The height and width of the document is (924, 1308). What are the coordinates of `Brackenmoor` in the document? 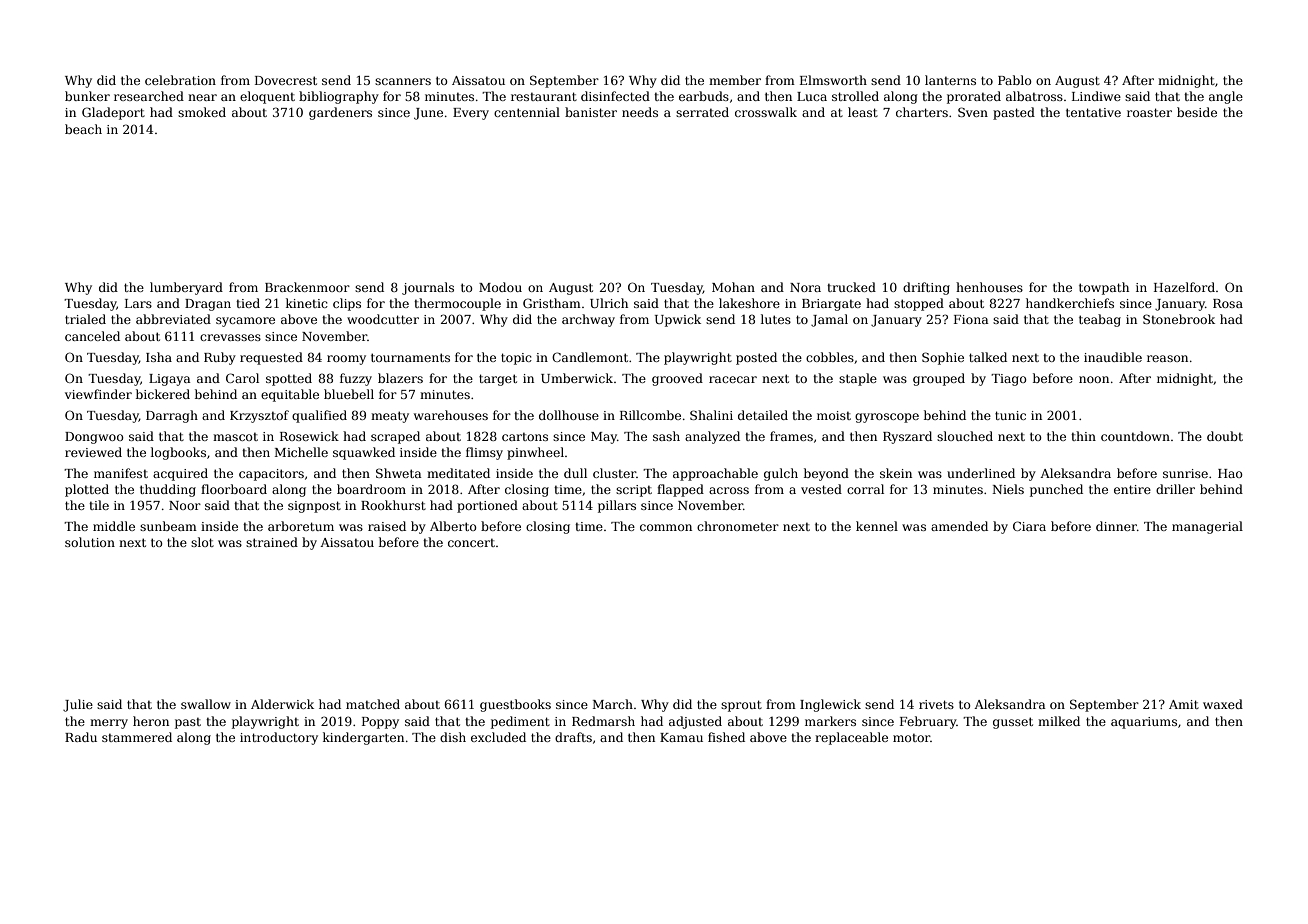 It's located at (307, 287).
